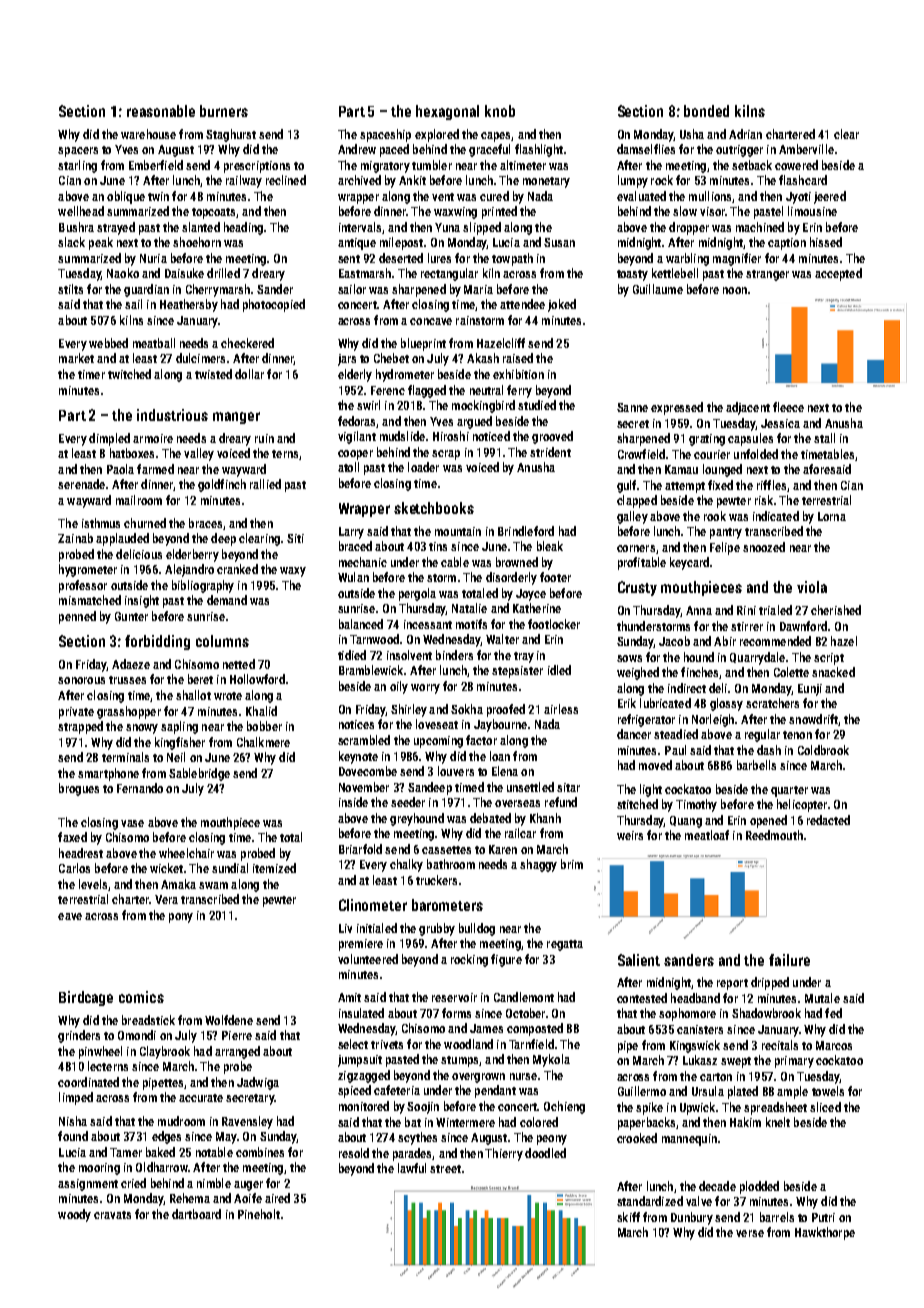  I want to click on street, so click(445, 1169).
